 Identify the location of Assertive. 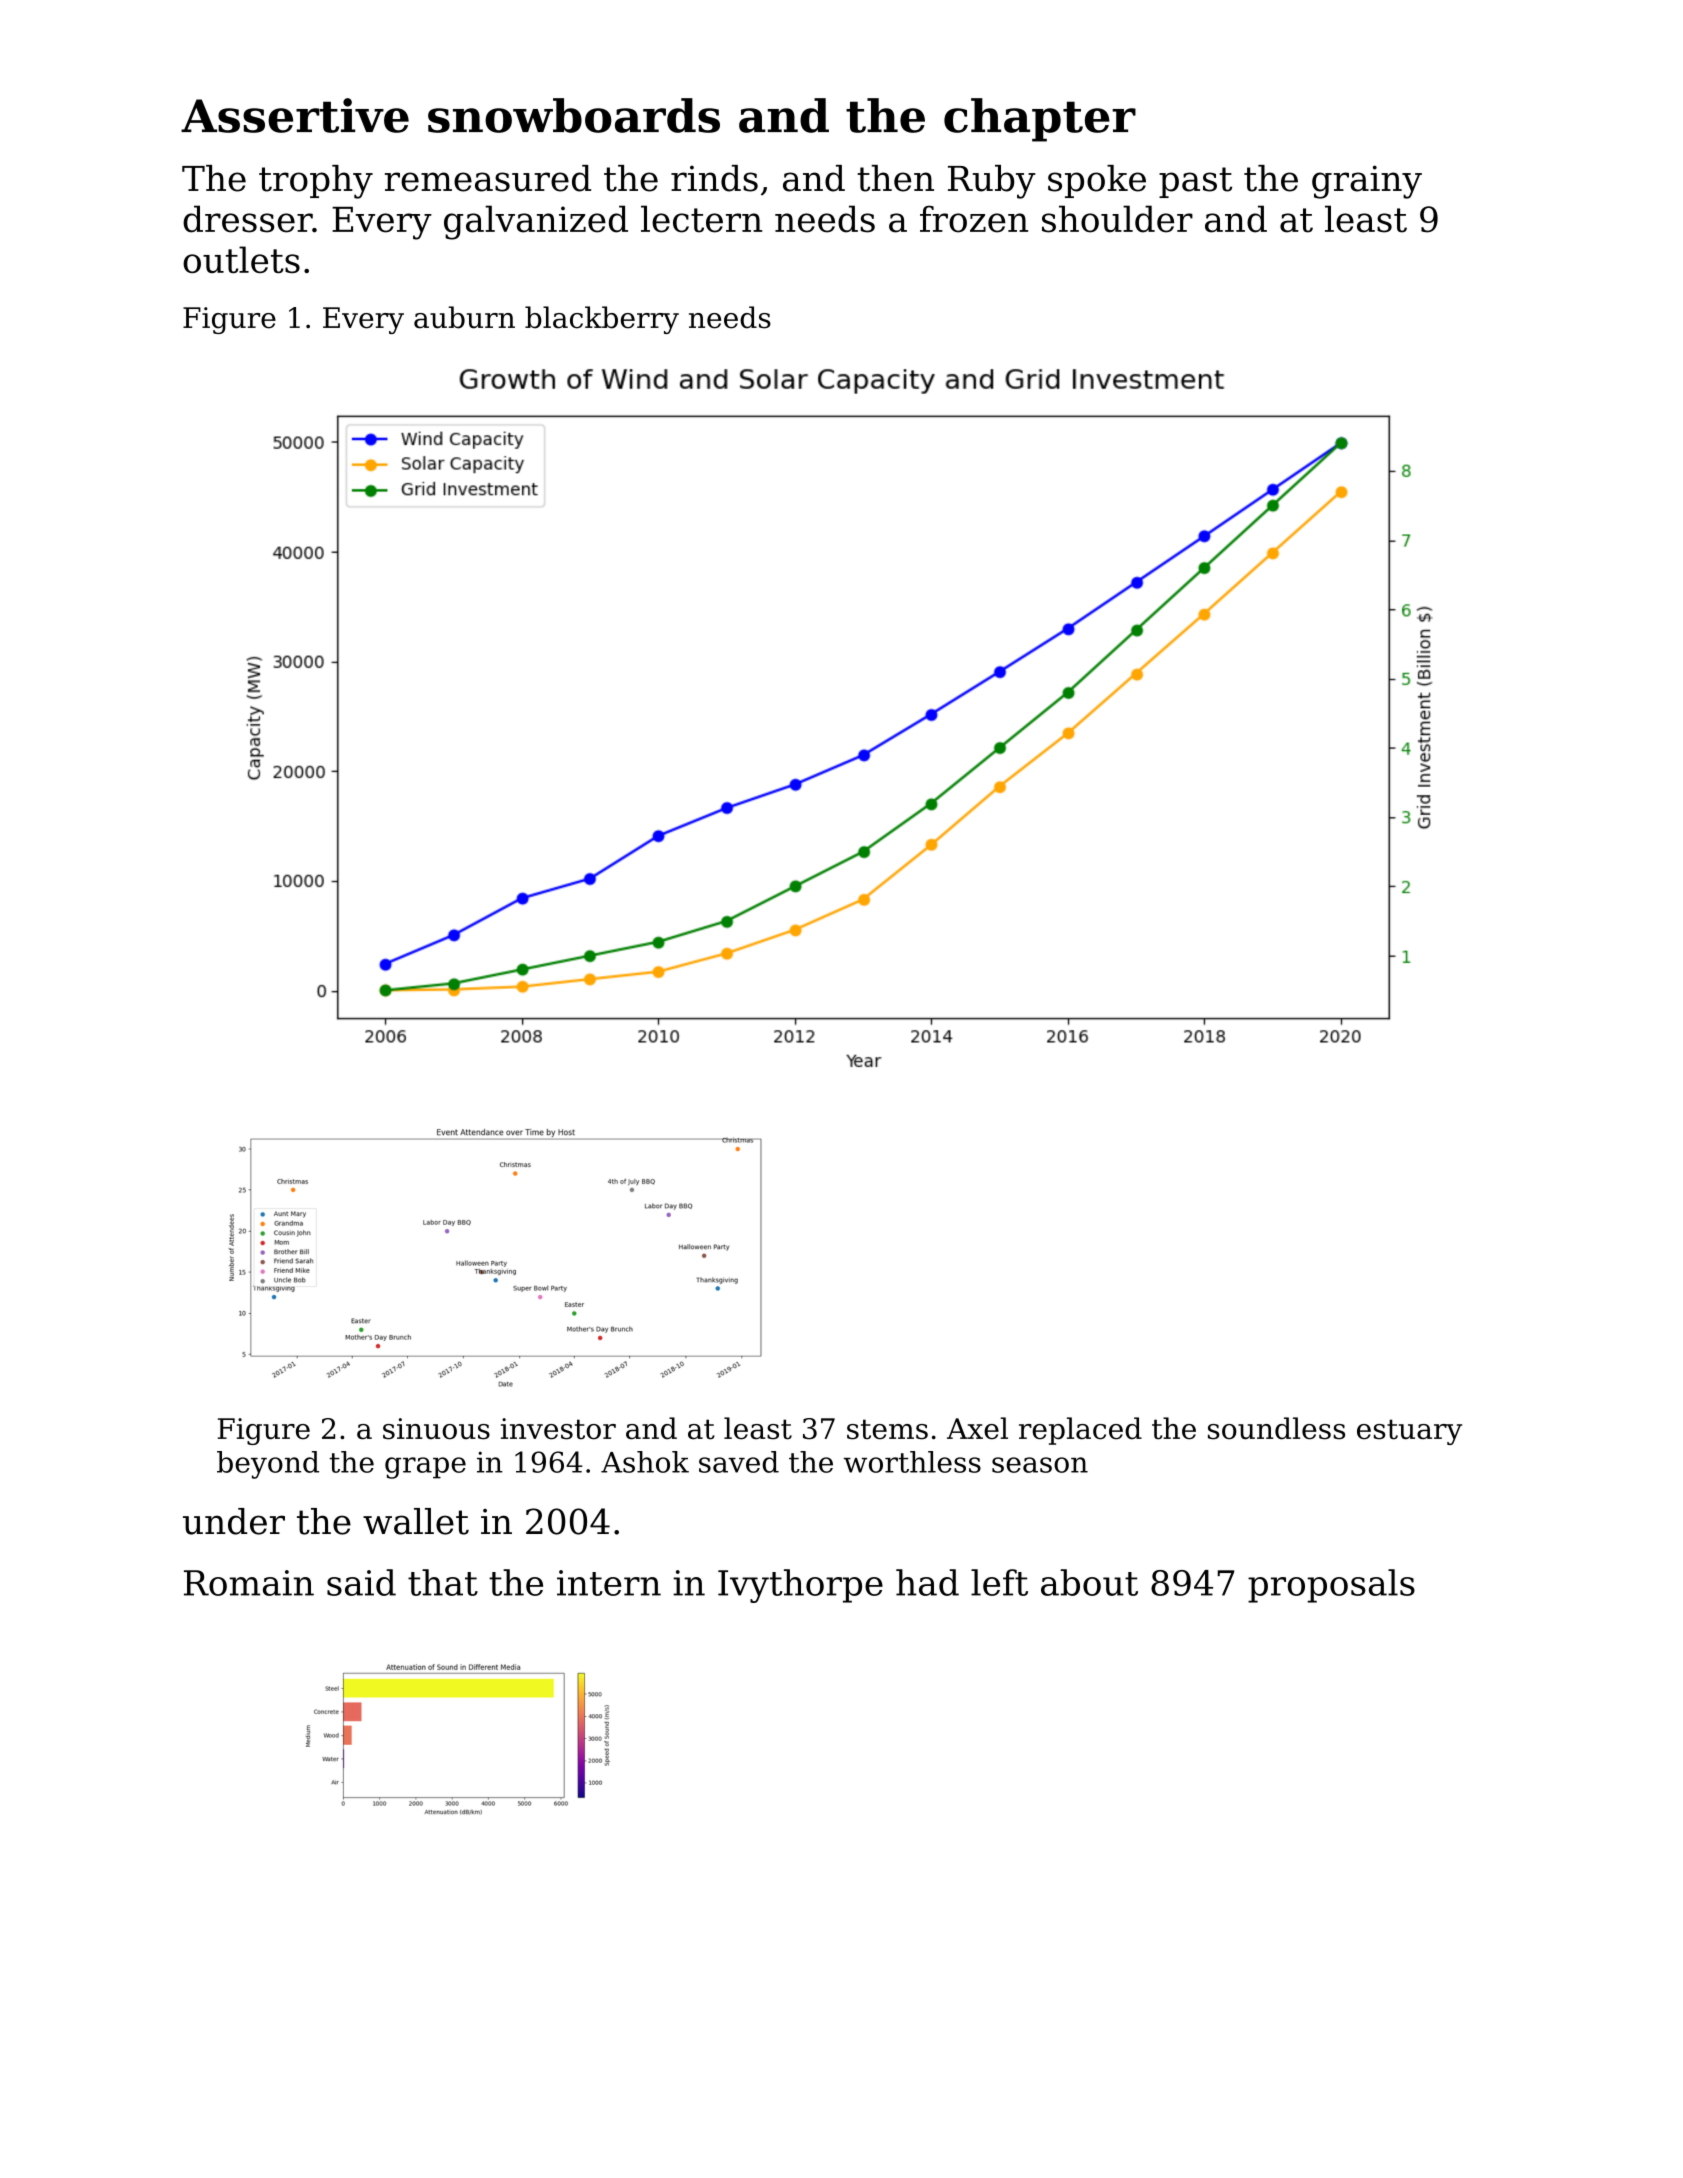
(295, 115).
